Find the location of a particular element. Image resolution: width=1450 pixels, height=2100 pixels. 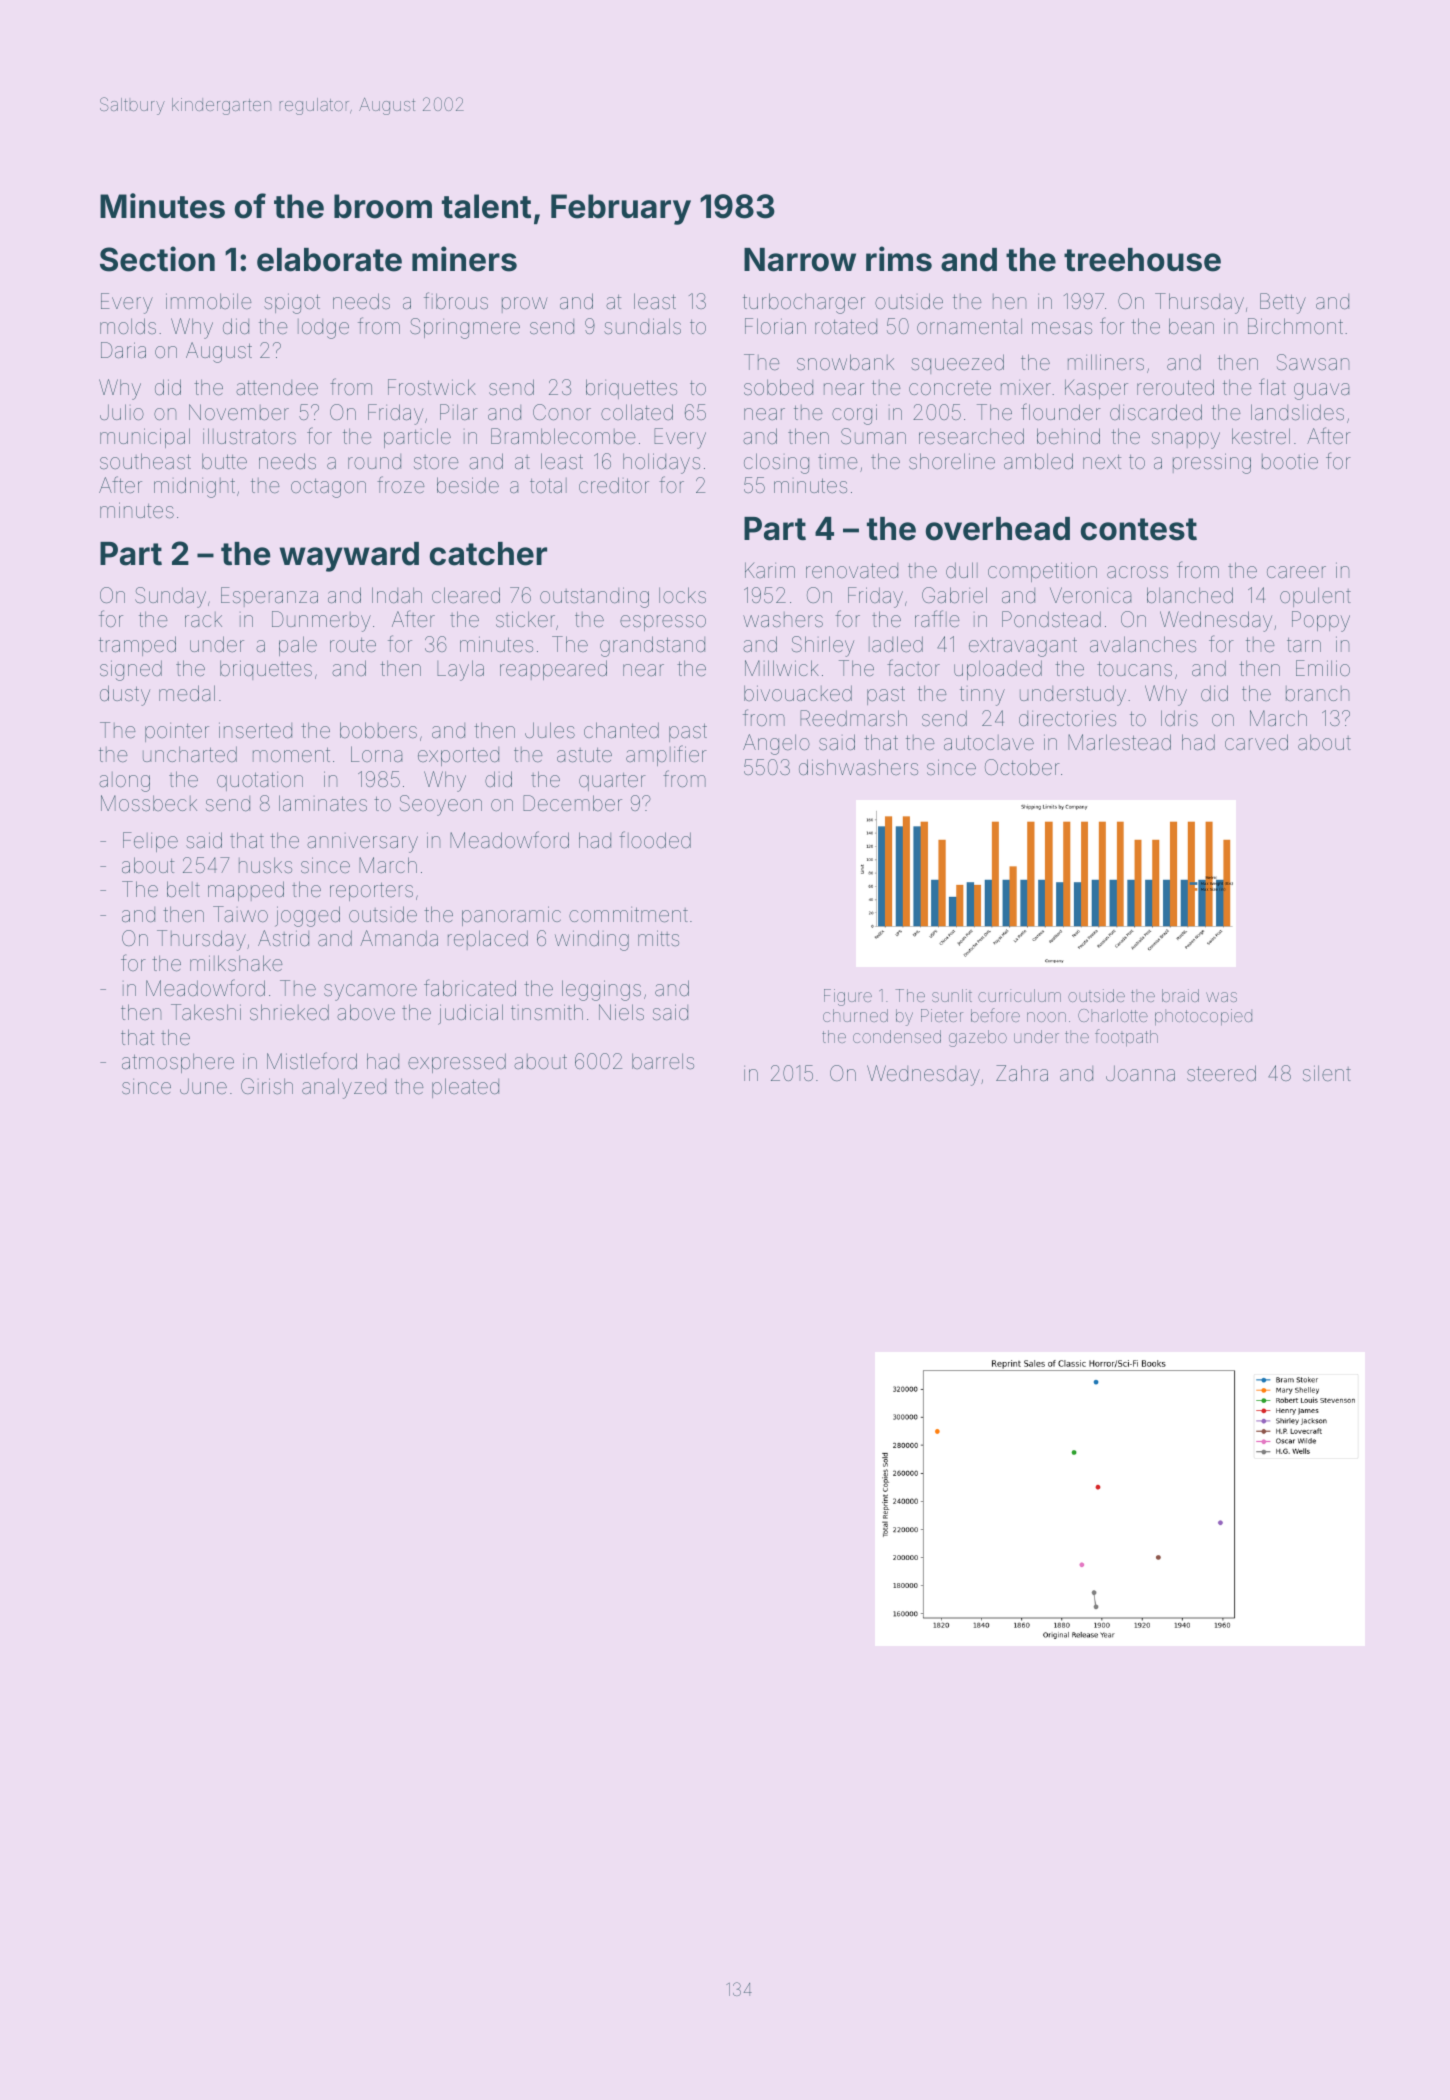

mitts is located at coordinates (658, 938).
